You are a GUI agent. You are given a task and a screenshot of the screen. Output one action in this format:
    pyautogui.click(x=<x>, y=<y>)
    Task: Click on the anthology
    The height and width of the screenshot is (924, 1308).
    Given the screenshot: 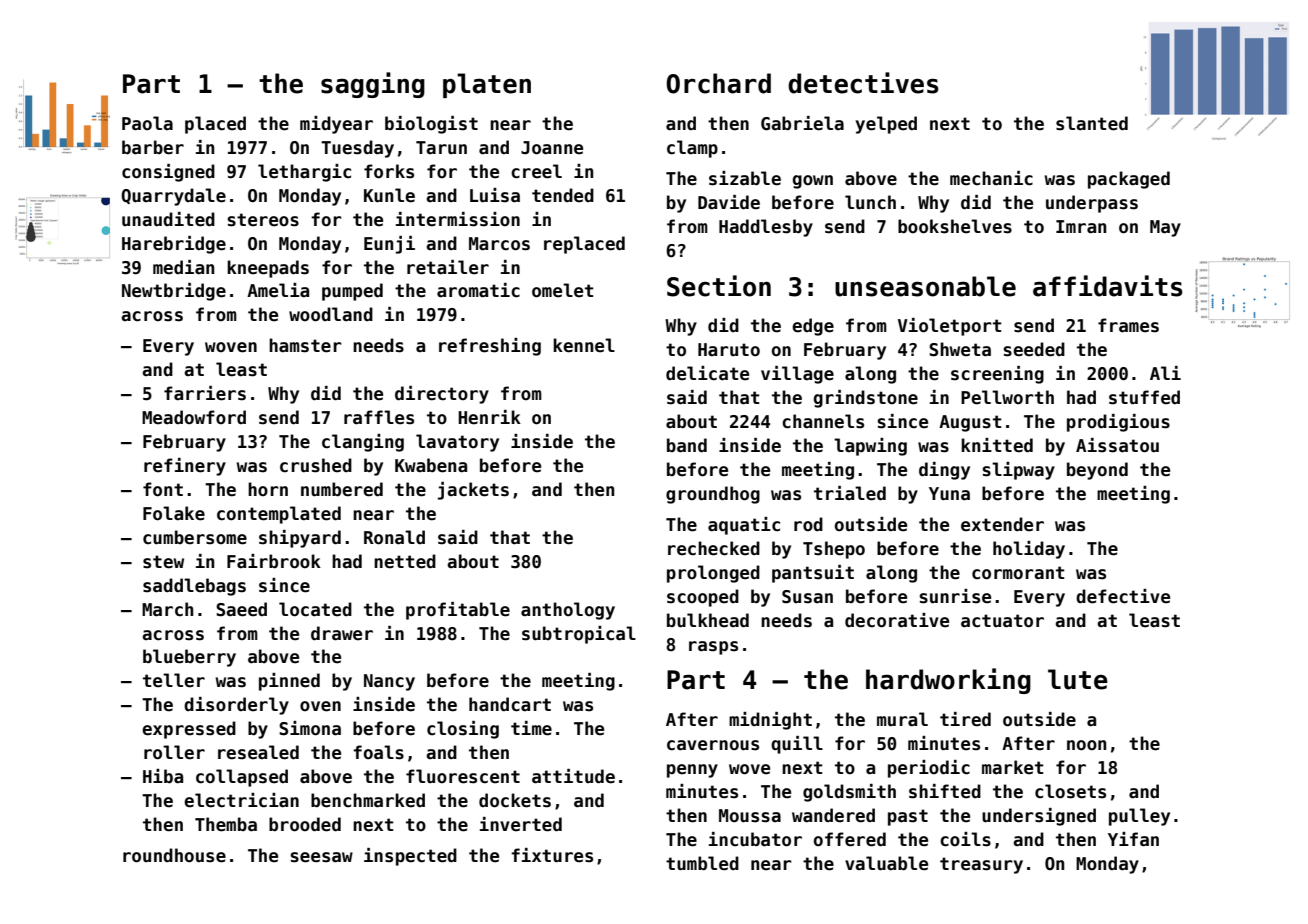 What is the action you would take?
    pyautogui.click(x=568, y=611)
